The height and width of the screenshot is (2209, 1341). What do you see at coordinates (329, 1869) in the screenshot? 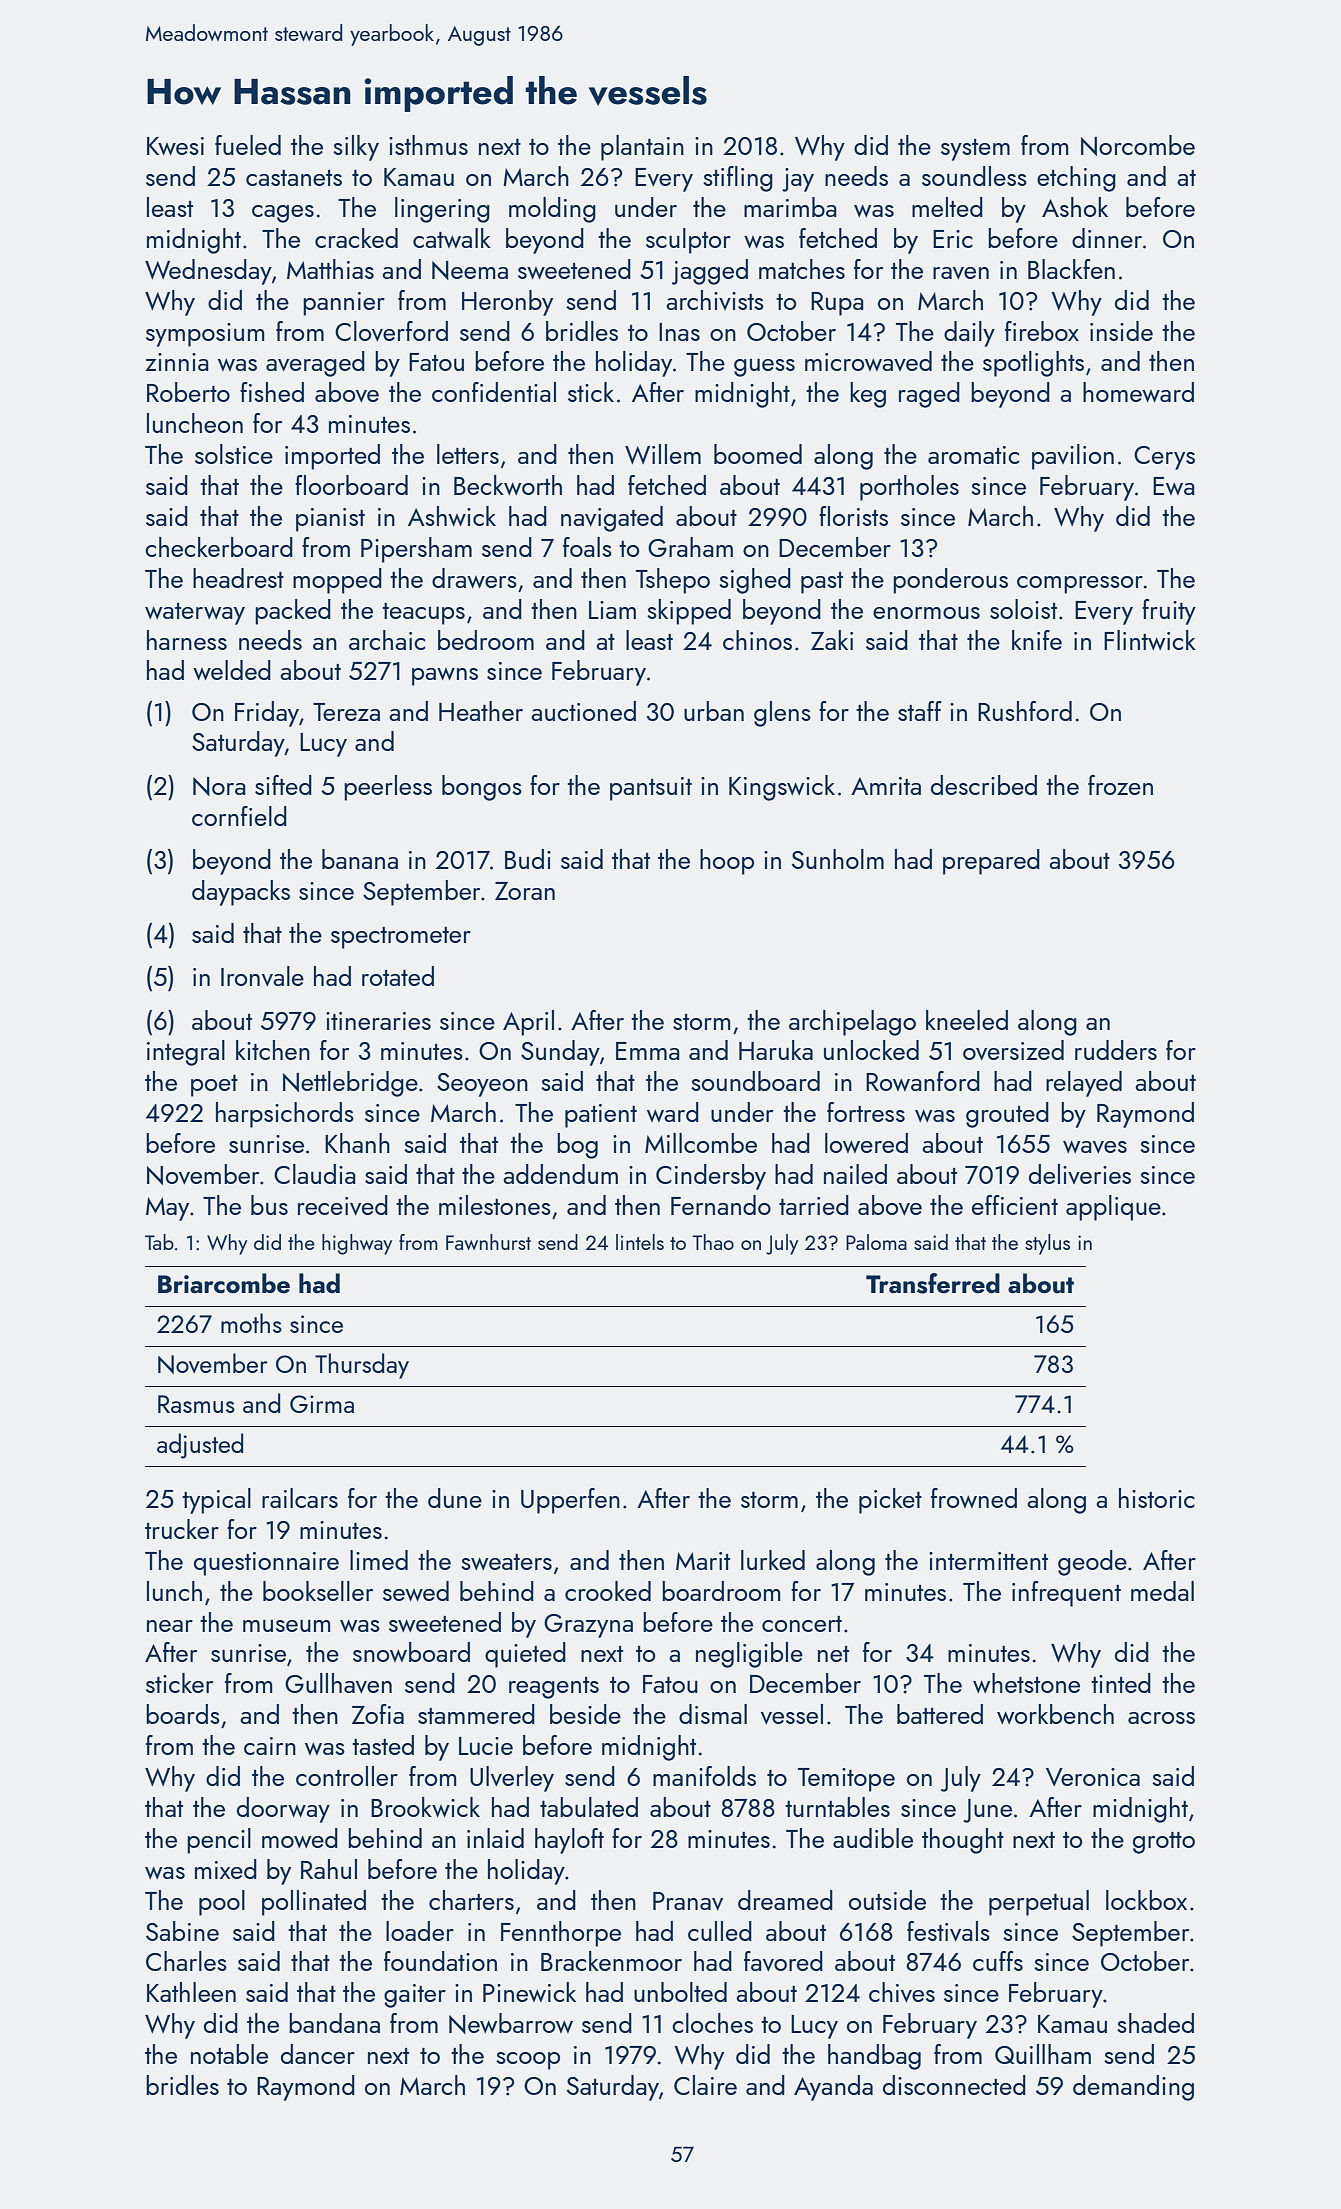
I see `Rahul` at bounding box center [329, 1869].
